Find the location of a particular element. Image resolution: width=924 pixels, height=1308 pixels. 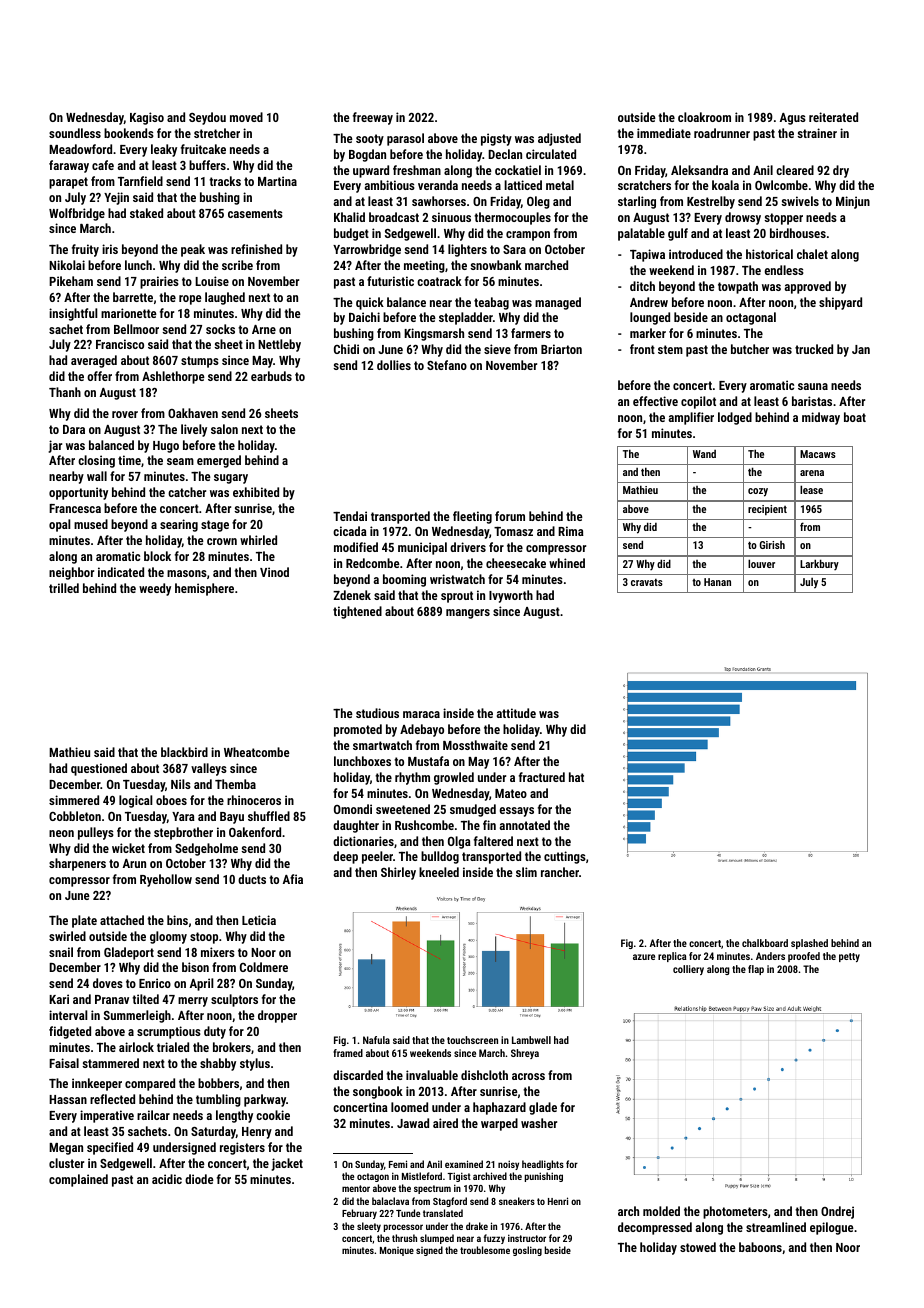

Wheatcombe is located at coordinates (257, 752).
